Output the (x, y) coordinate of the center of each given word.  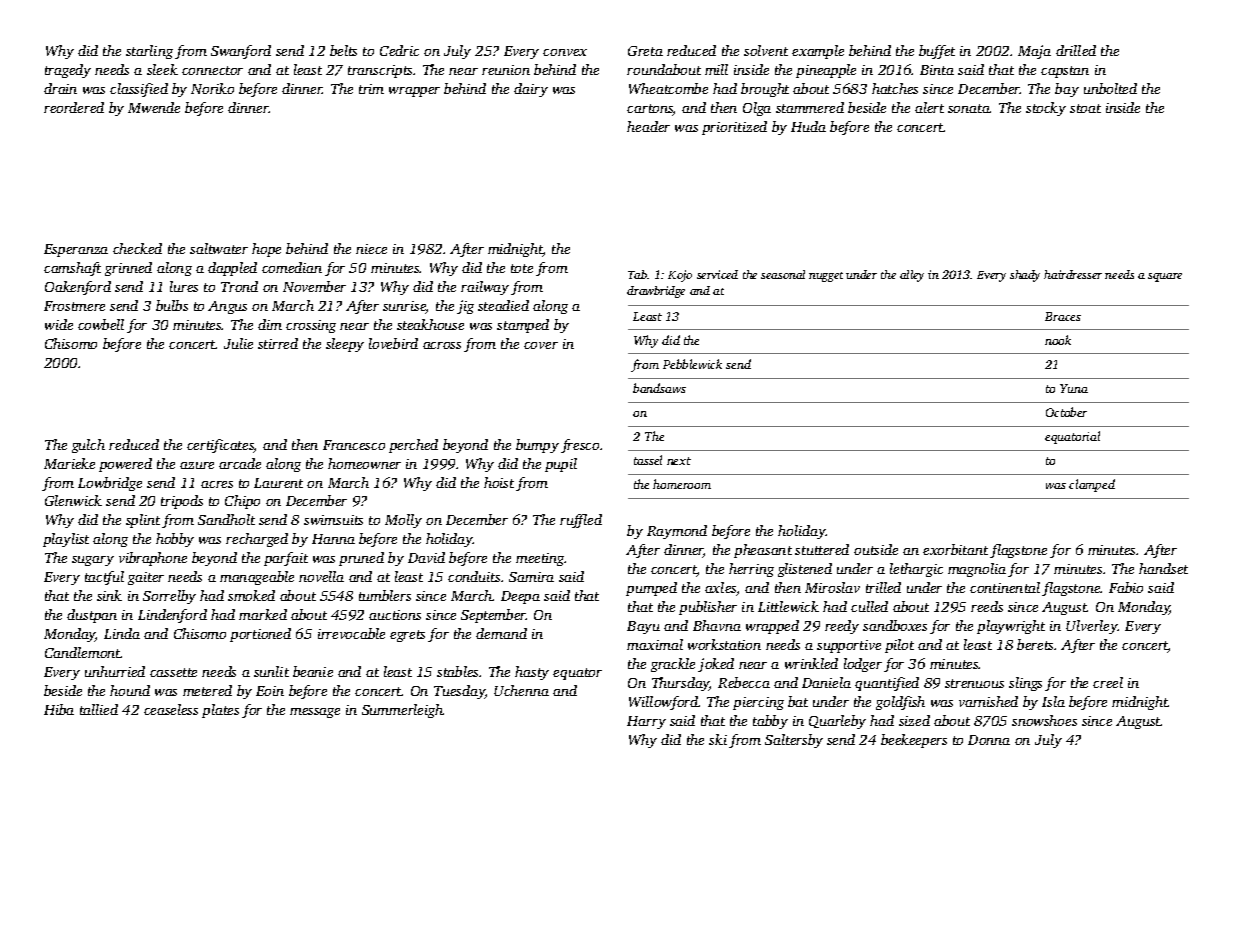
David (426, 557)
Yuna (1074, 388)
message (315, 713)
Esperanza (76, 250)
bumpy (537, 446)
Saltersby (794, 741)
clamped (1092, 485)
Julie (238, 343)
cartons (650, 110)
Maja (1034, 52)
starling (149, 52)
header (648, 126)
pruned (361, 559)
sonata (969, 108)
